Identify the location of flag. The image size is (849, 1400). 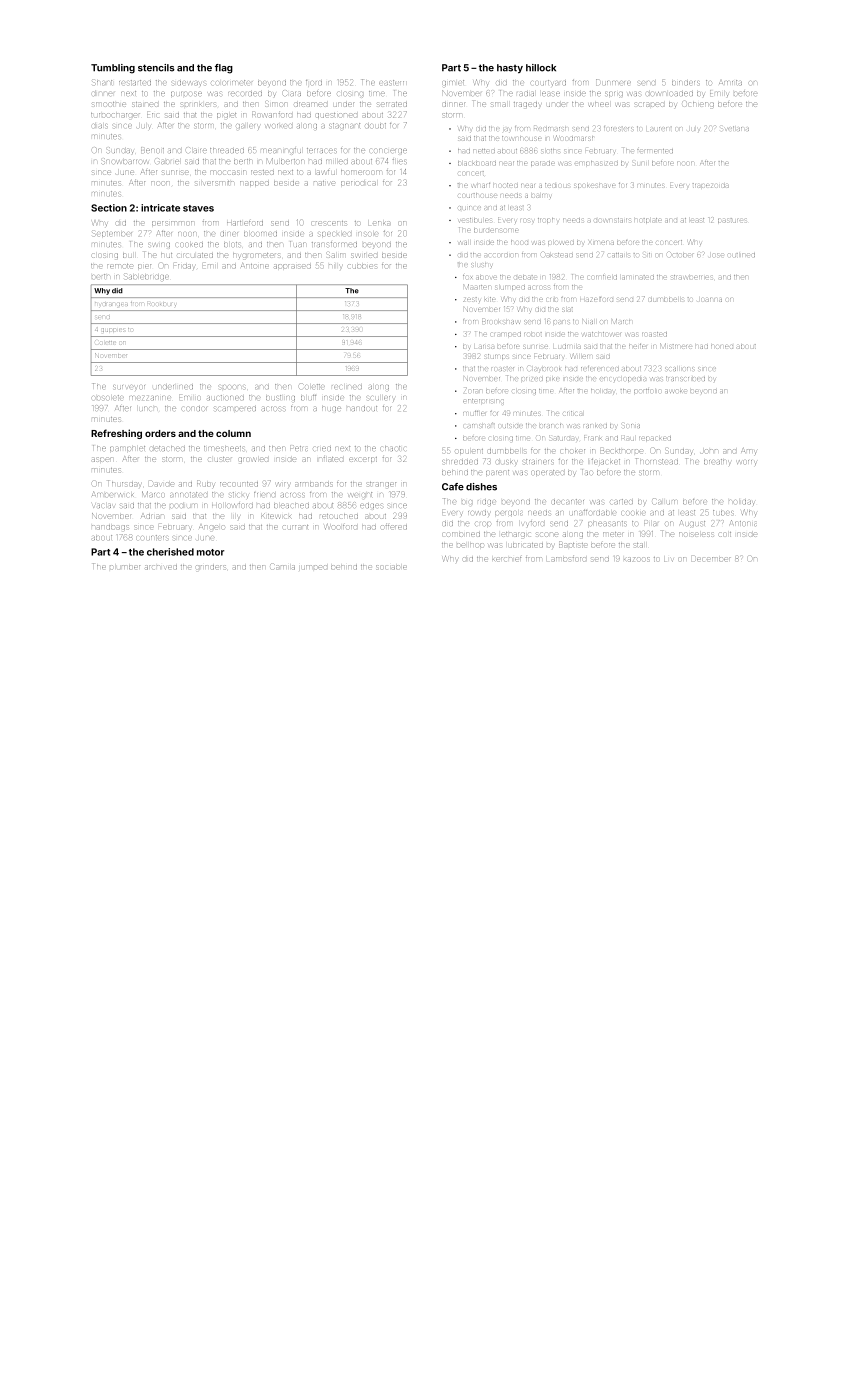
(224, 69).
